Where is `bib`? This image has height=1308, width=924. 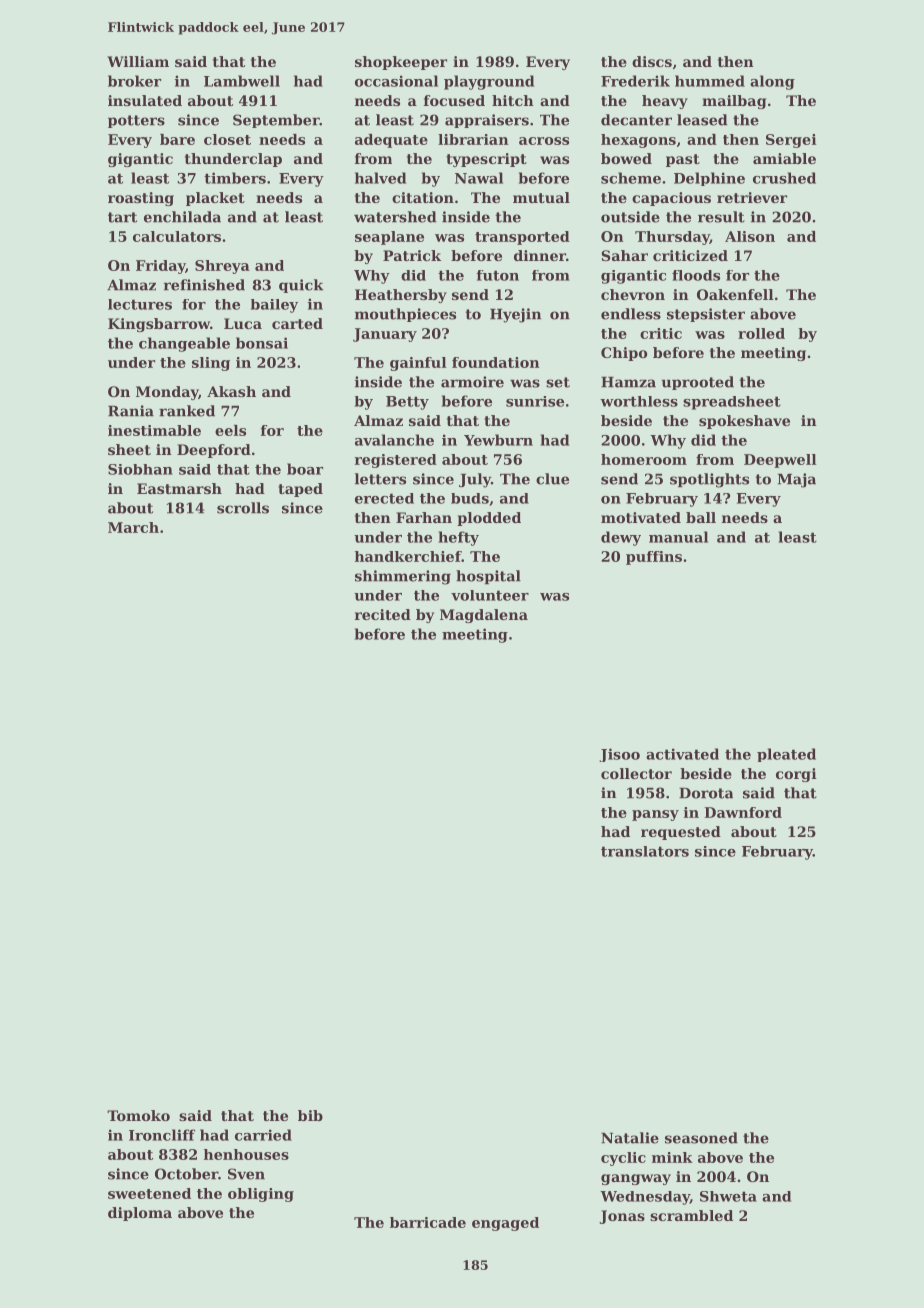
bib is located at coordinates (310, 1115).
